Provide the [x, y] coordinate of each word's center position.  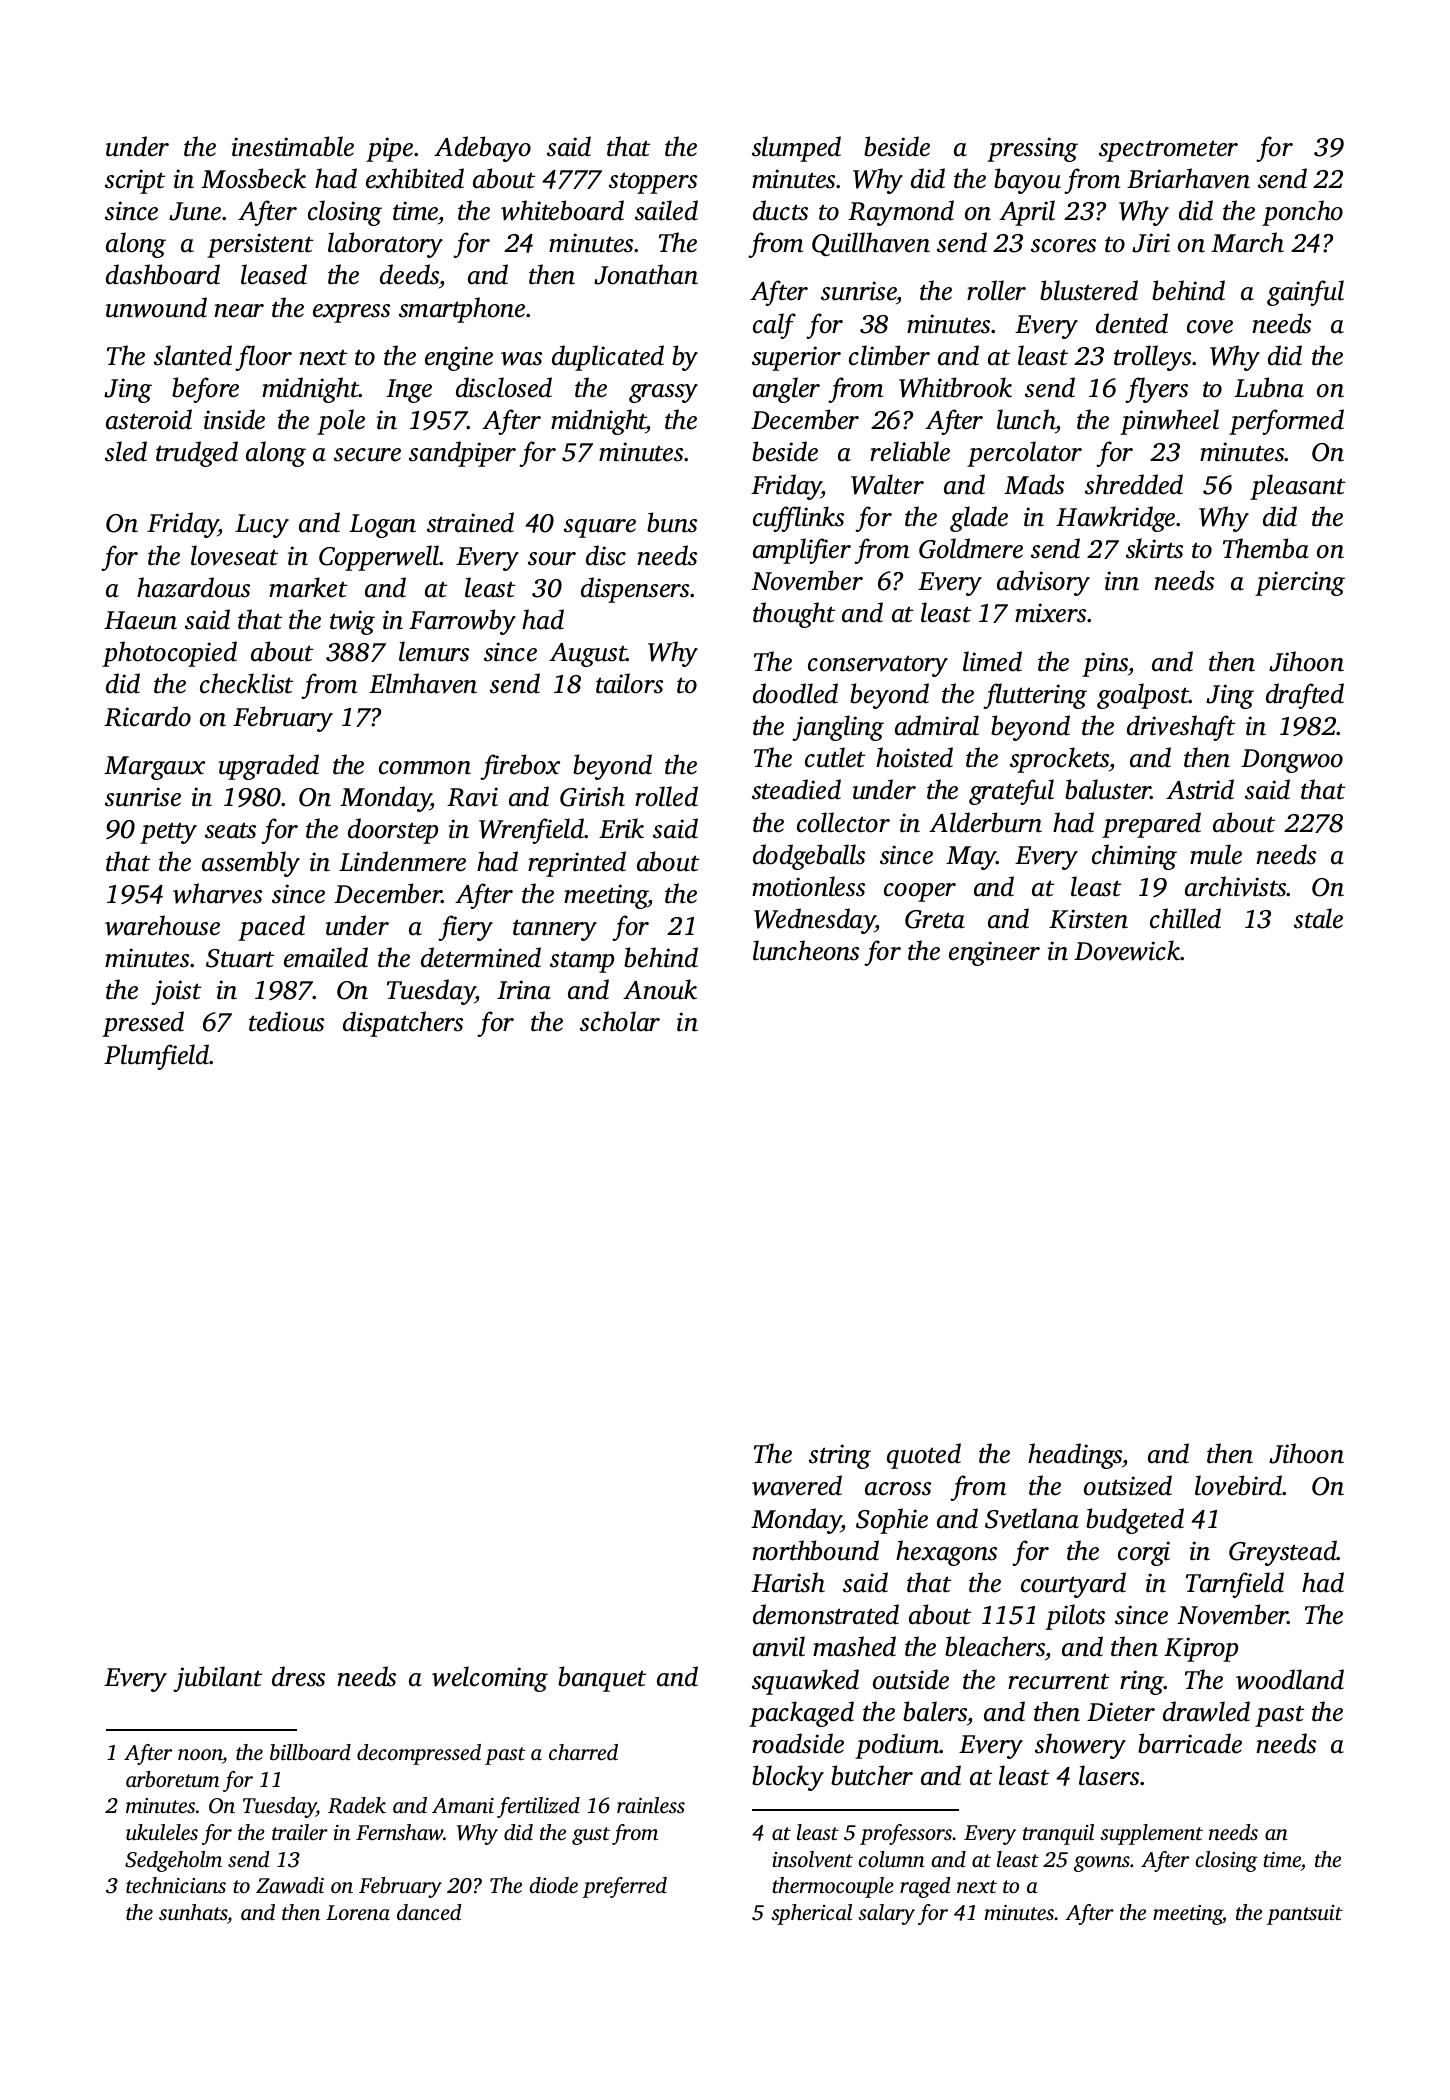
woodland [1290, 1679]
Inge [409, 391]
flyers [1156, 390]
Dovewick [1127, 950]
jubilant [217, 1679]
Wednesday [815, 921]
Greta [935, 919]
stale [1318, 918]
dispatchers [403, 1024]
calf [774, 326]
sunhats [193, 1912]
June [195, 211]
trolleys [1152, 358]
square [600, 528]
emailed [326, 957]
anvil [779, 1646]
